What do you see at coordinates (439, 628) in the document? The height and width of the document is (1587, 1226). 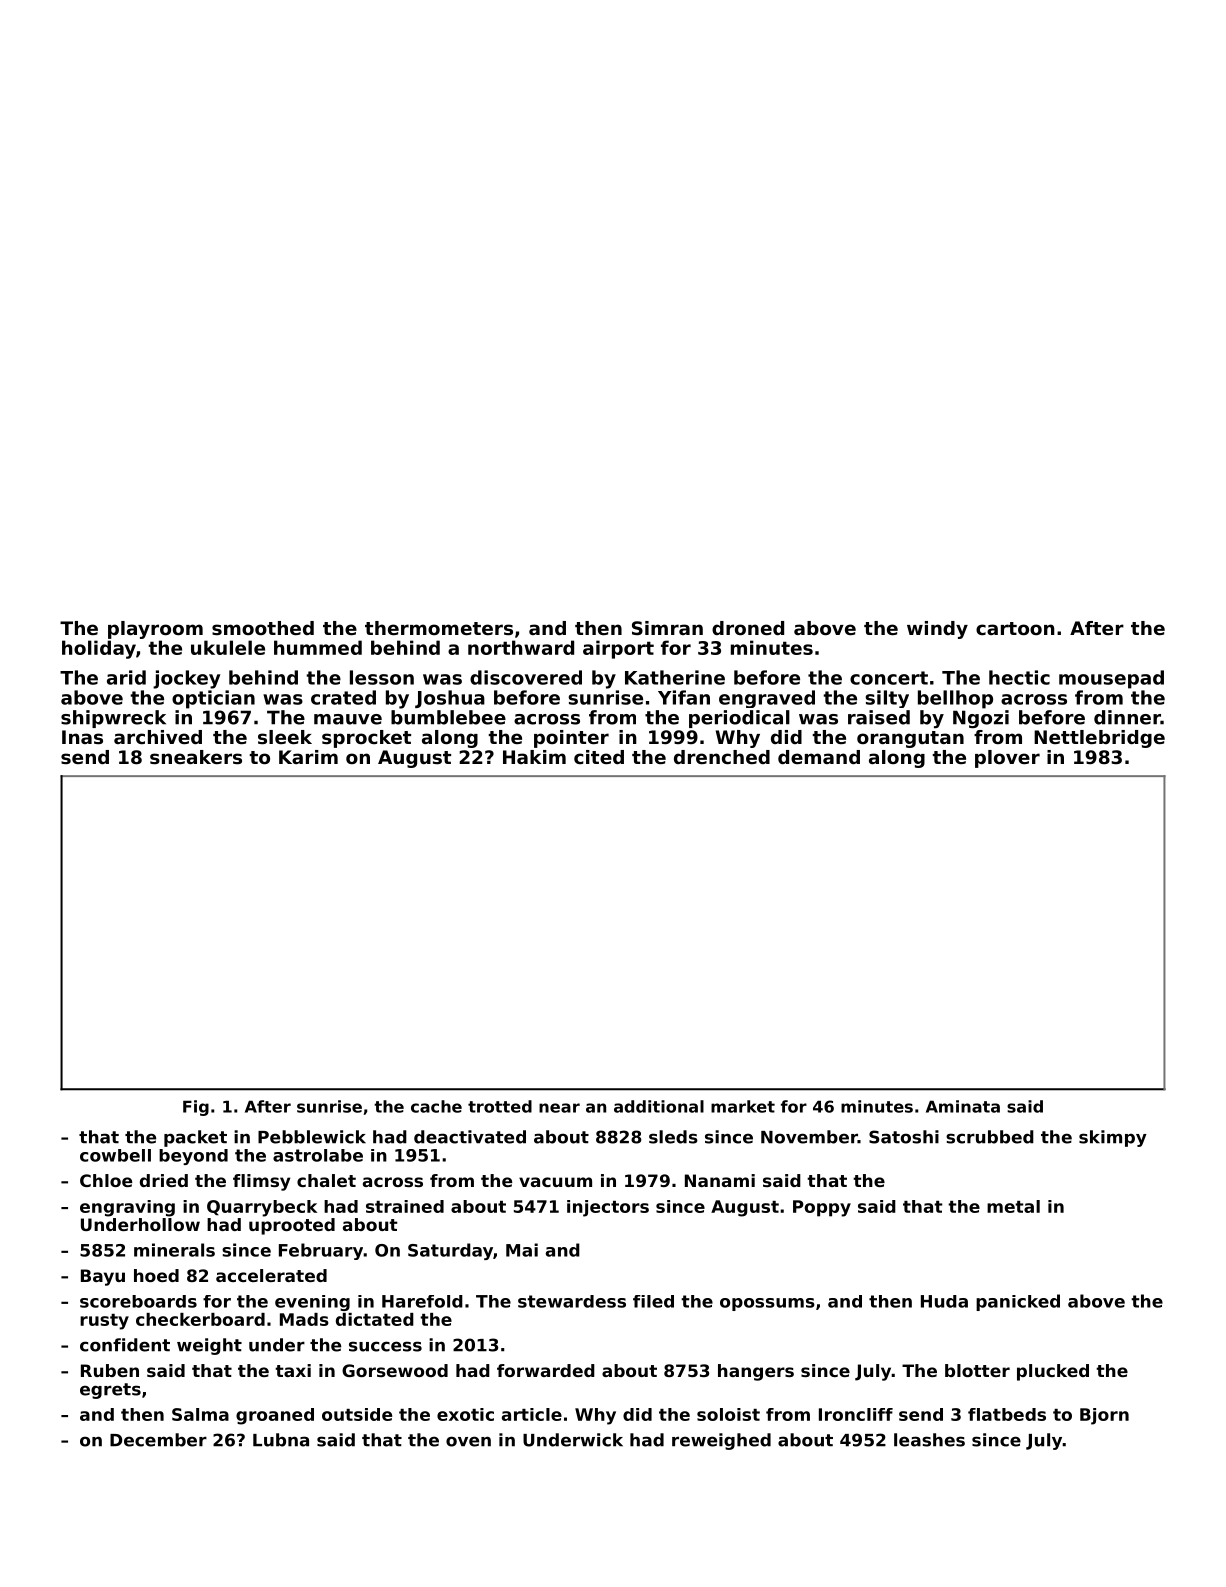 I see `thermometers` at bounding box center [439, 628].
